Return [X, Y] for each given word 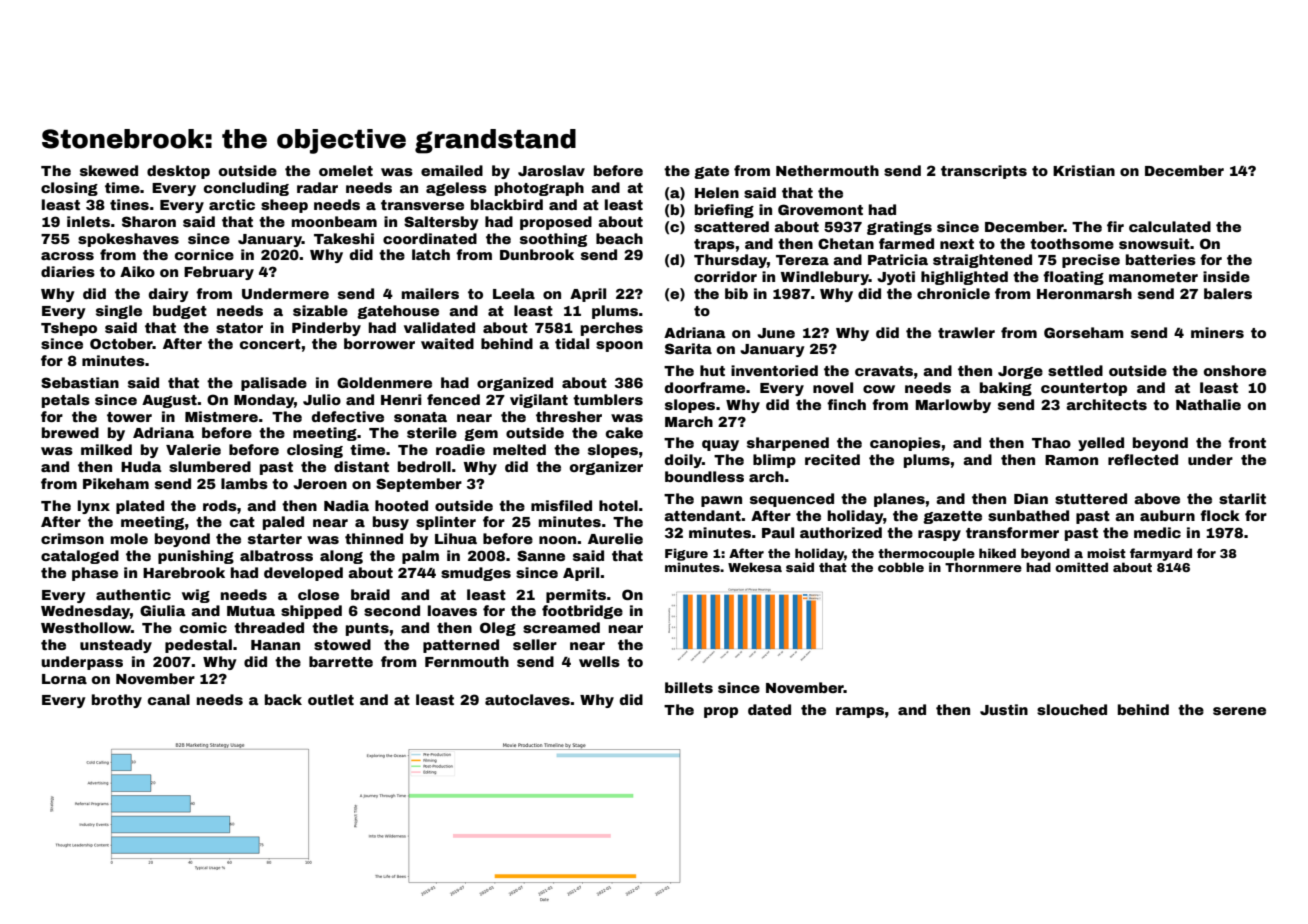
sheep [284, 206]
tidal [572, 343]
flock [1220, 515]
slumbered [210, 466]
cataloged [80, 557]
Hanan [275, 645]
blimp [774, 461]
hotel [618, 505]
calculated [1170, 226]
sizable [320, 310]
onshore [1235, 370]
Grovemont [820, 209]
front [1247, 442]
